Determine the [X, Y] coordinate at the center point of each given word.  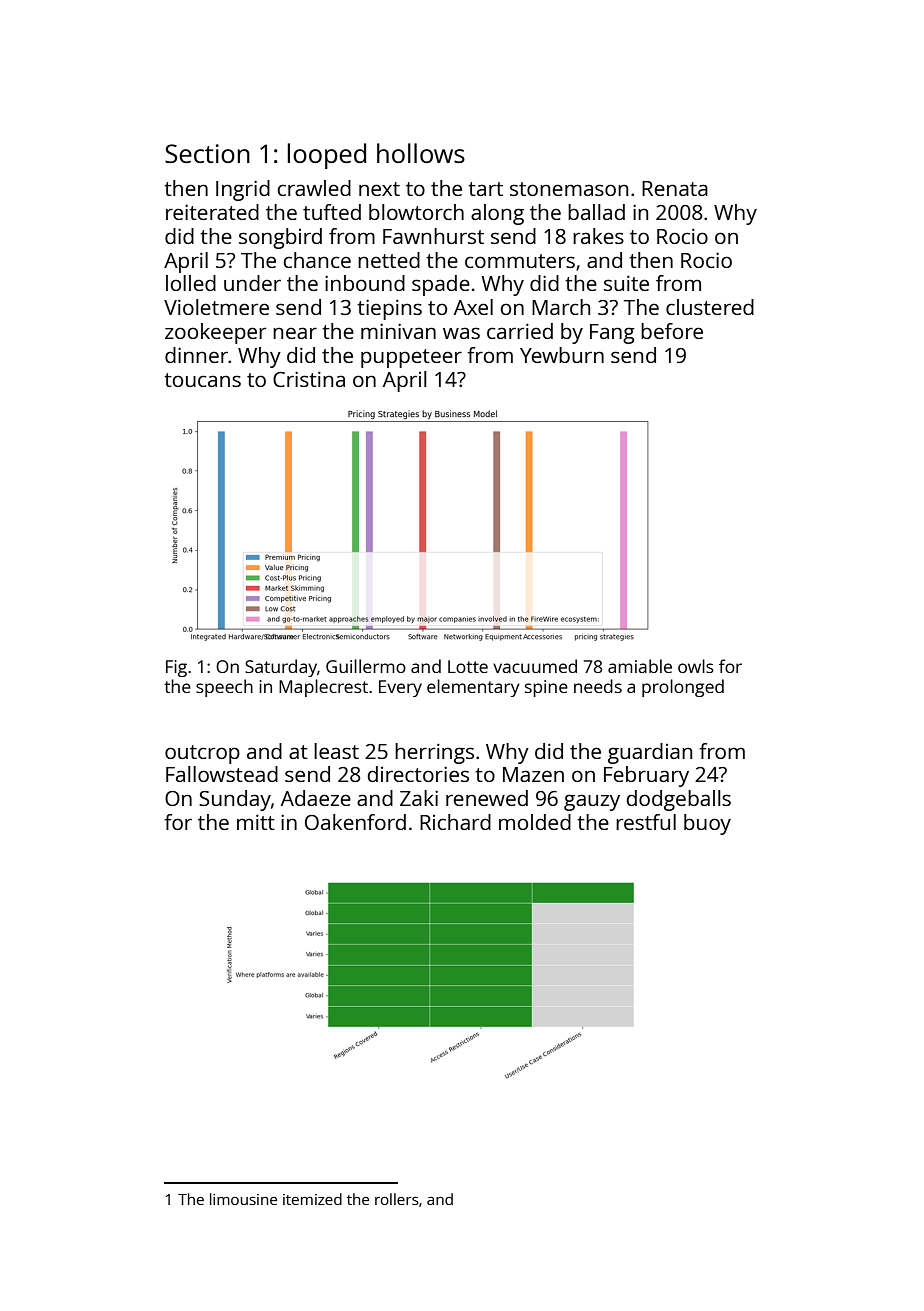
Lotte [468, 666]
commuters [520, 261]
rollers [397, 1199]
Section [207, 153]
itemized [312, 1199]
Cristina [309, 379]
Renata [675, 188]
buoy [707, 824]
